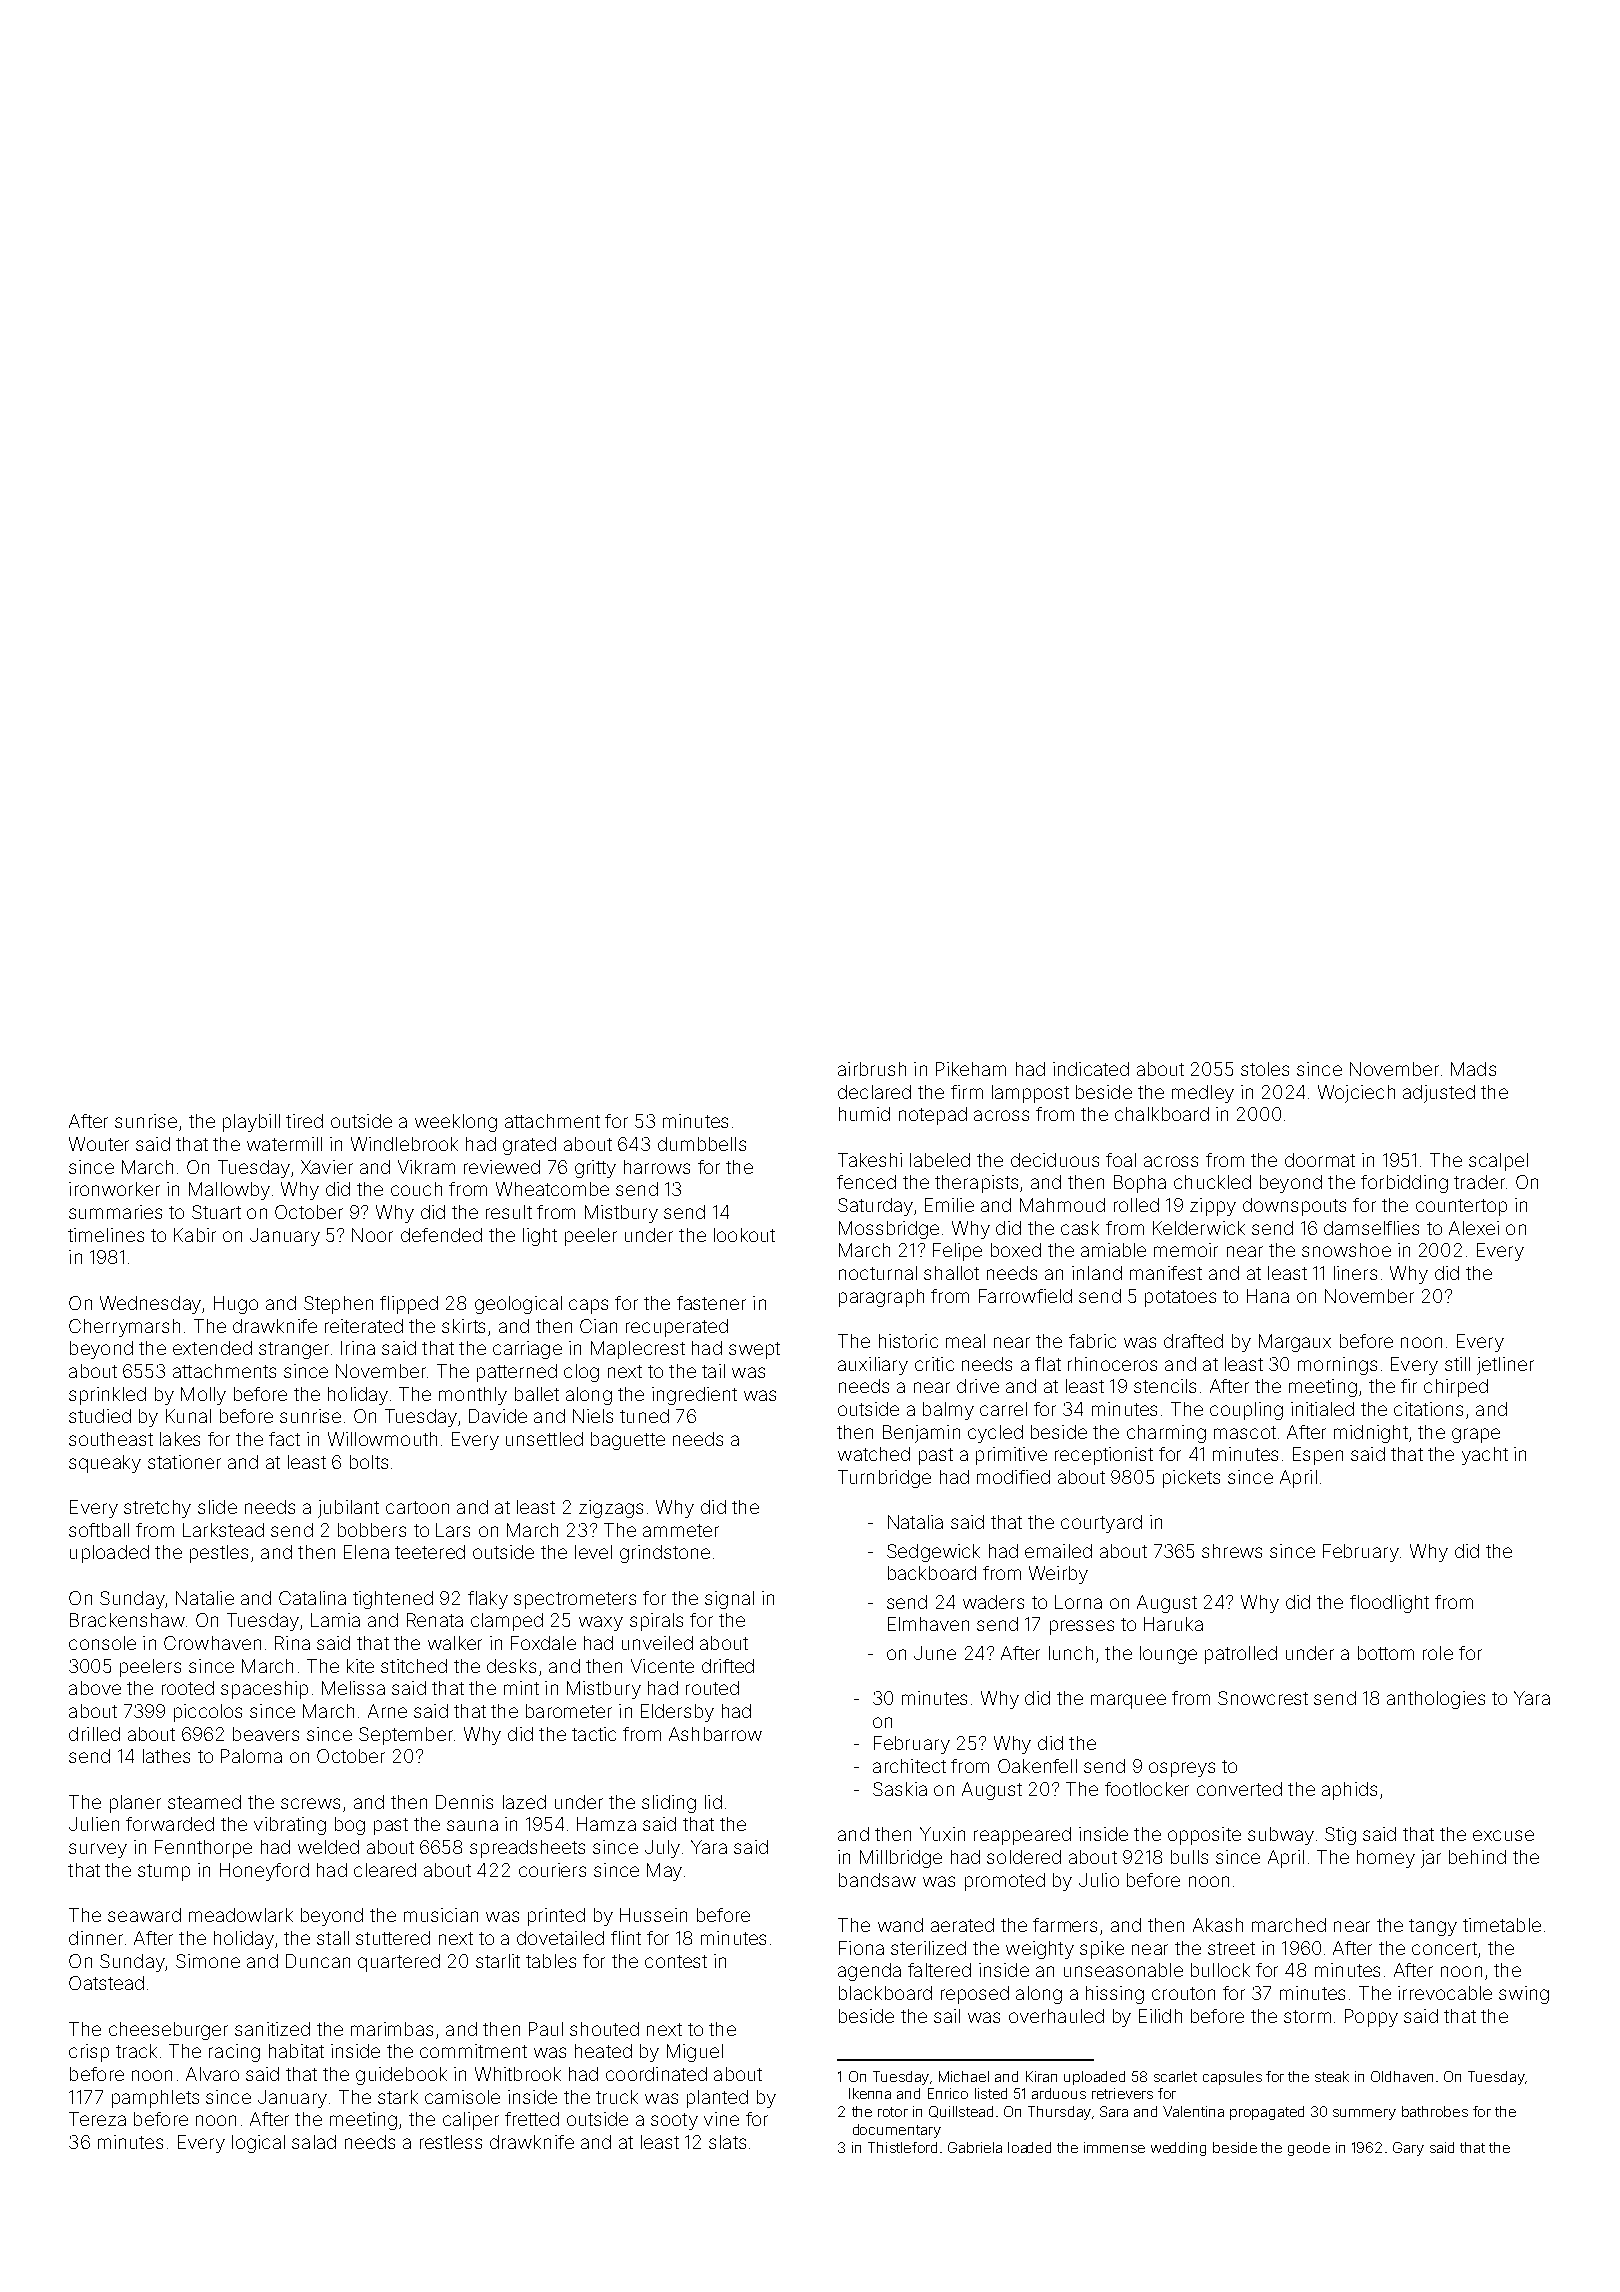  What do you see at coordinates (456, 1123) in the screenshot?
I see `weeklong` at bounding box center [456, 1123].
